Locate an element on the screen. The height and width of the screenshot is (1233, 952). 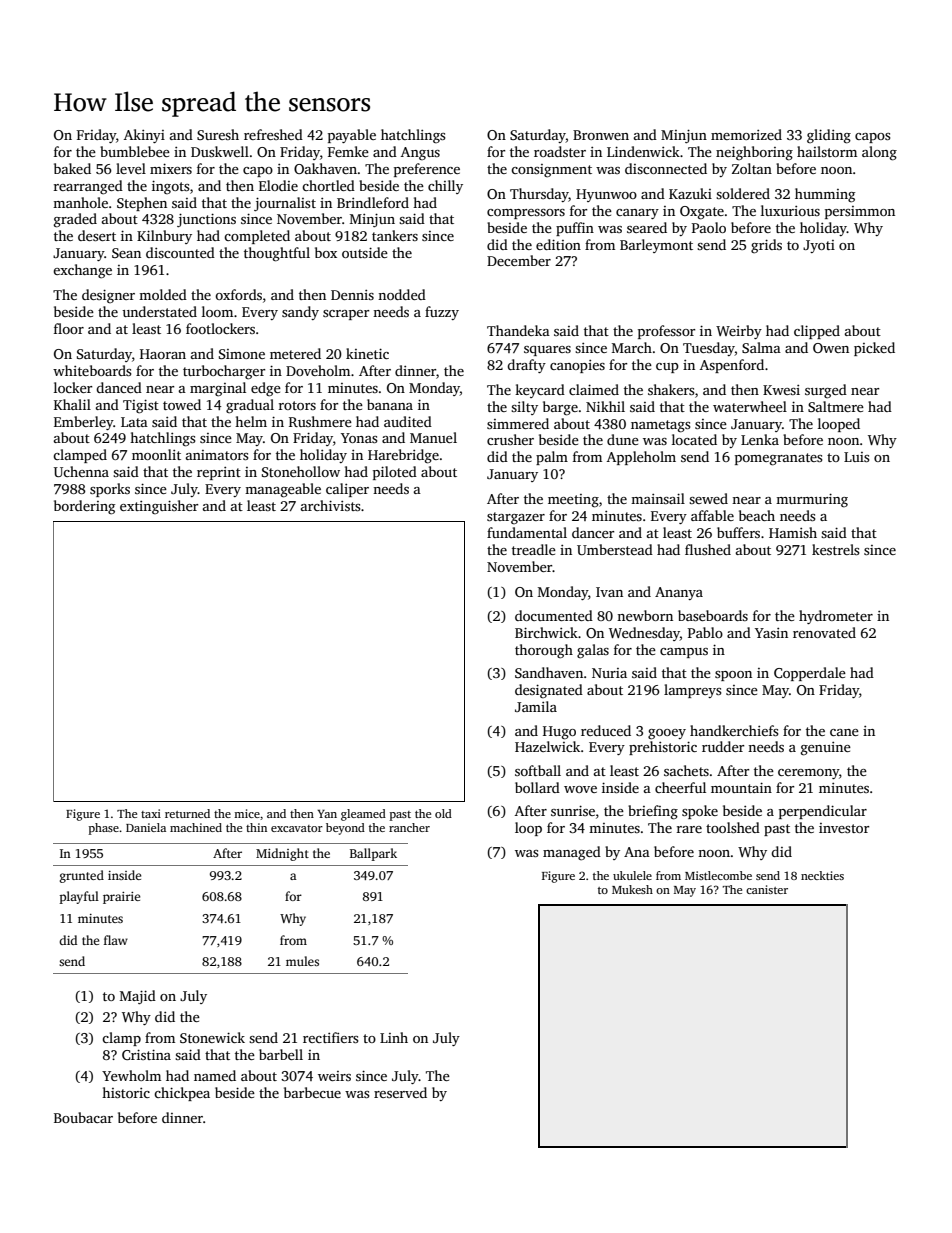
Boubacar is located at coordinates (83, 1117).
